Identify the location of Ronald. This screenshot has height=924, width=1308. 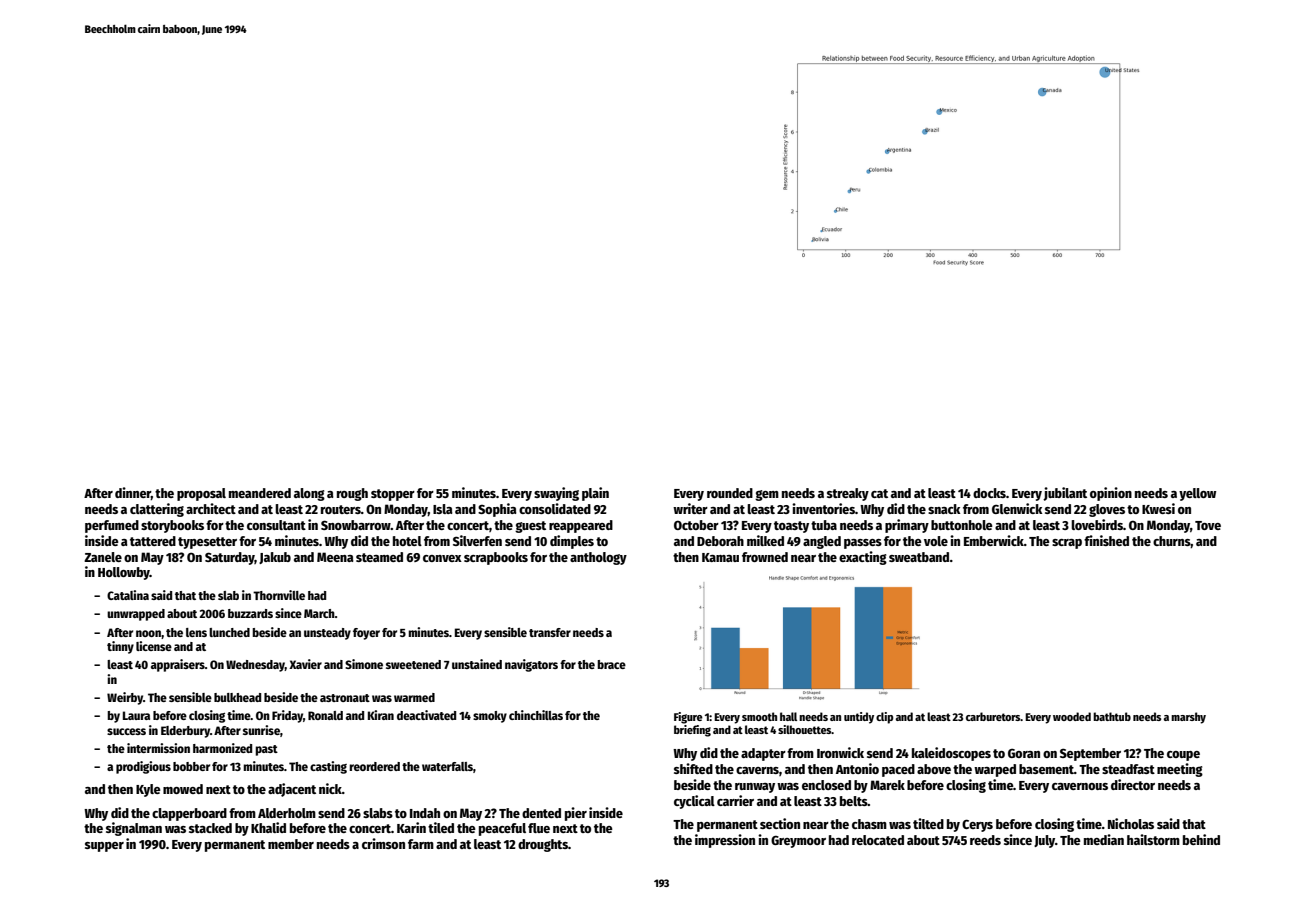
(325, 715).
